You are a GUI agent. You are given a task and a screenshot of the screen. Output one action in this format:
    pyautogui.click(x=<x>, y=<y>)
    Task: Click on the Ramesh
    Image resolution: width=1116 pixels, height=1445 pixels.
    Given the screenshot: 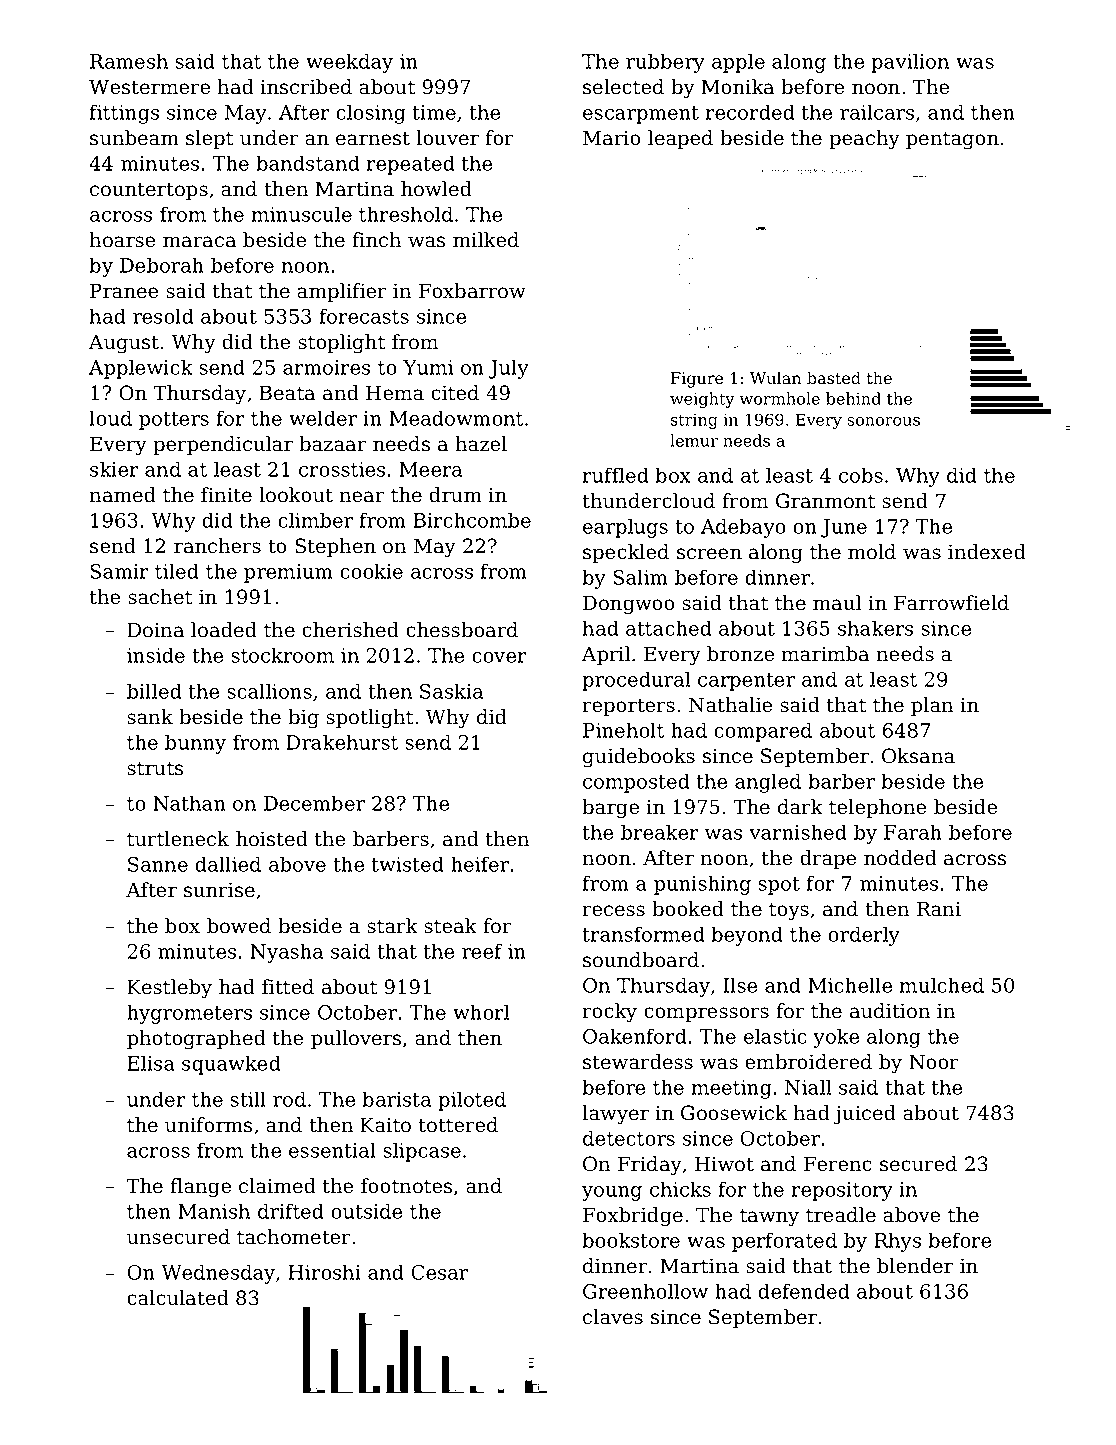 What is the action you would take?
    pyautogui.click(x=129, y=61)
